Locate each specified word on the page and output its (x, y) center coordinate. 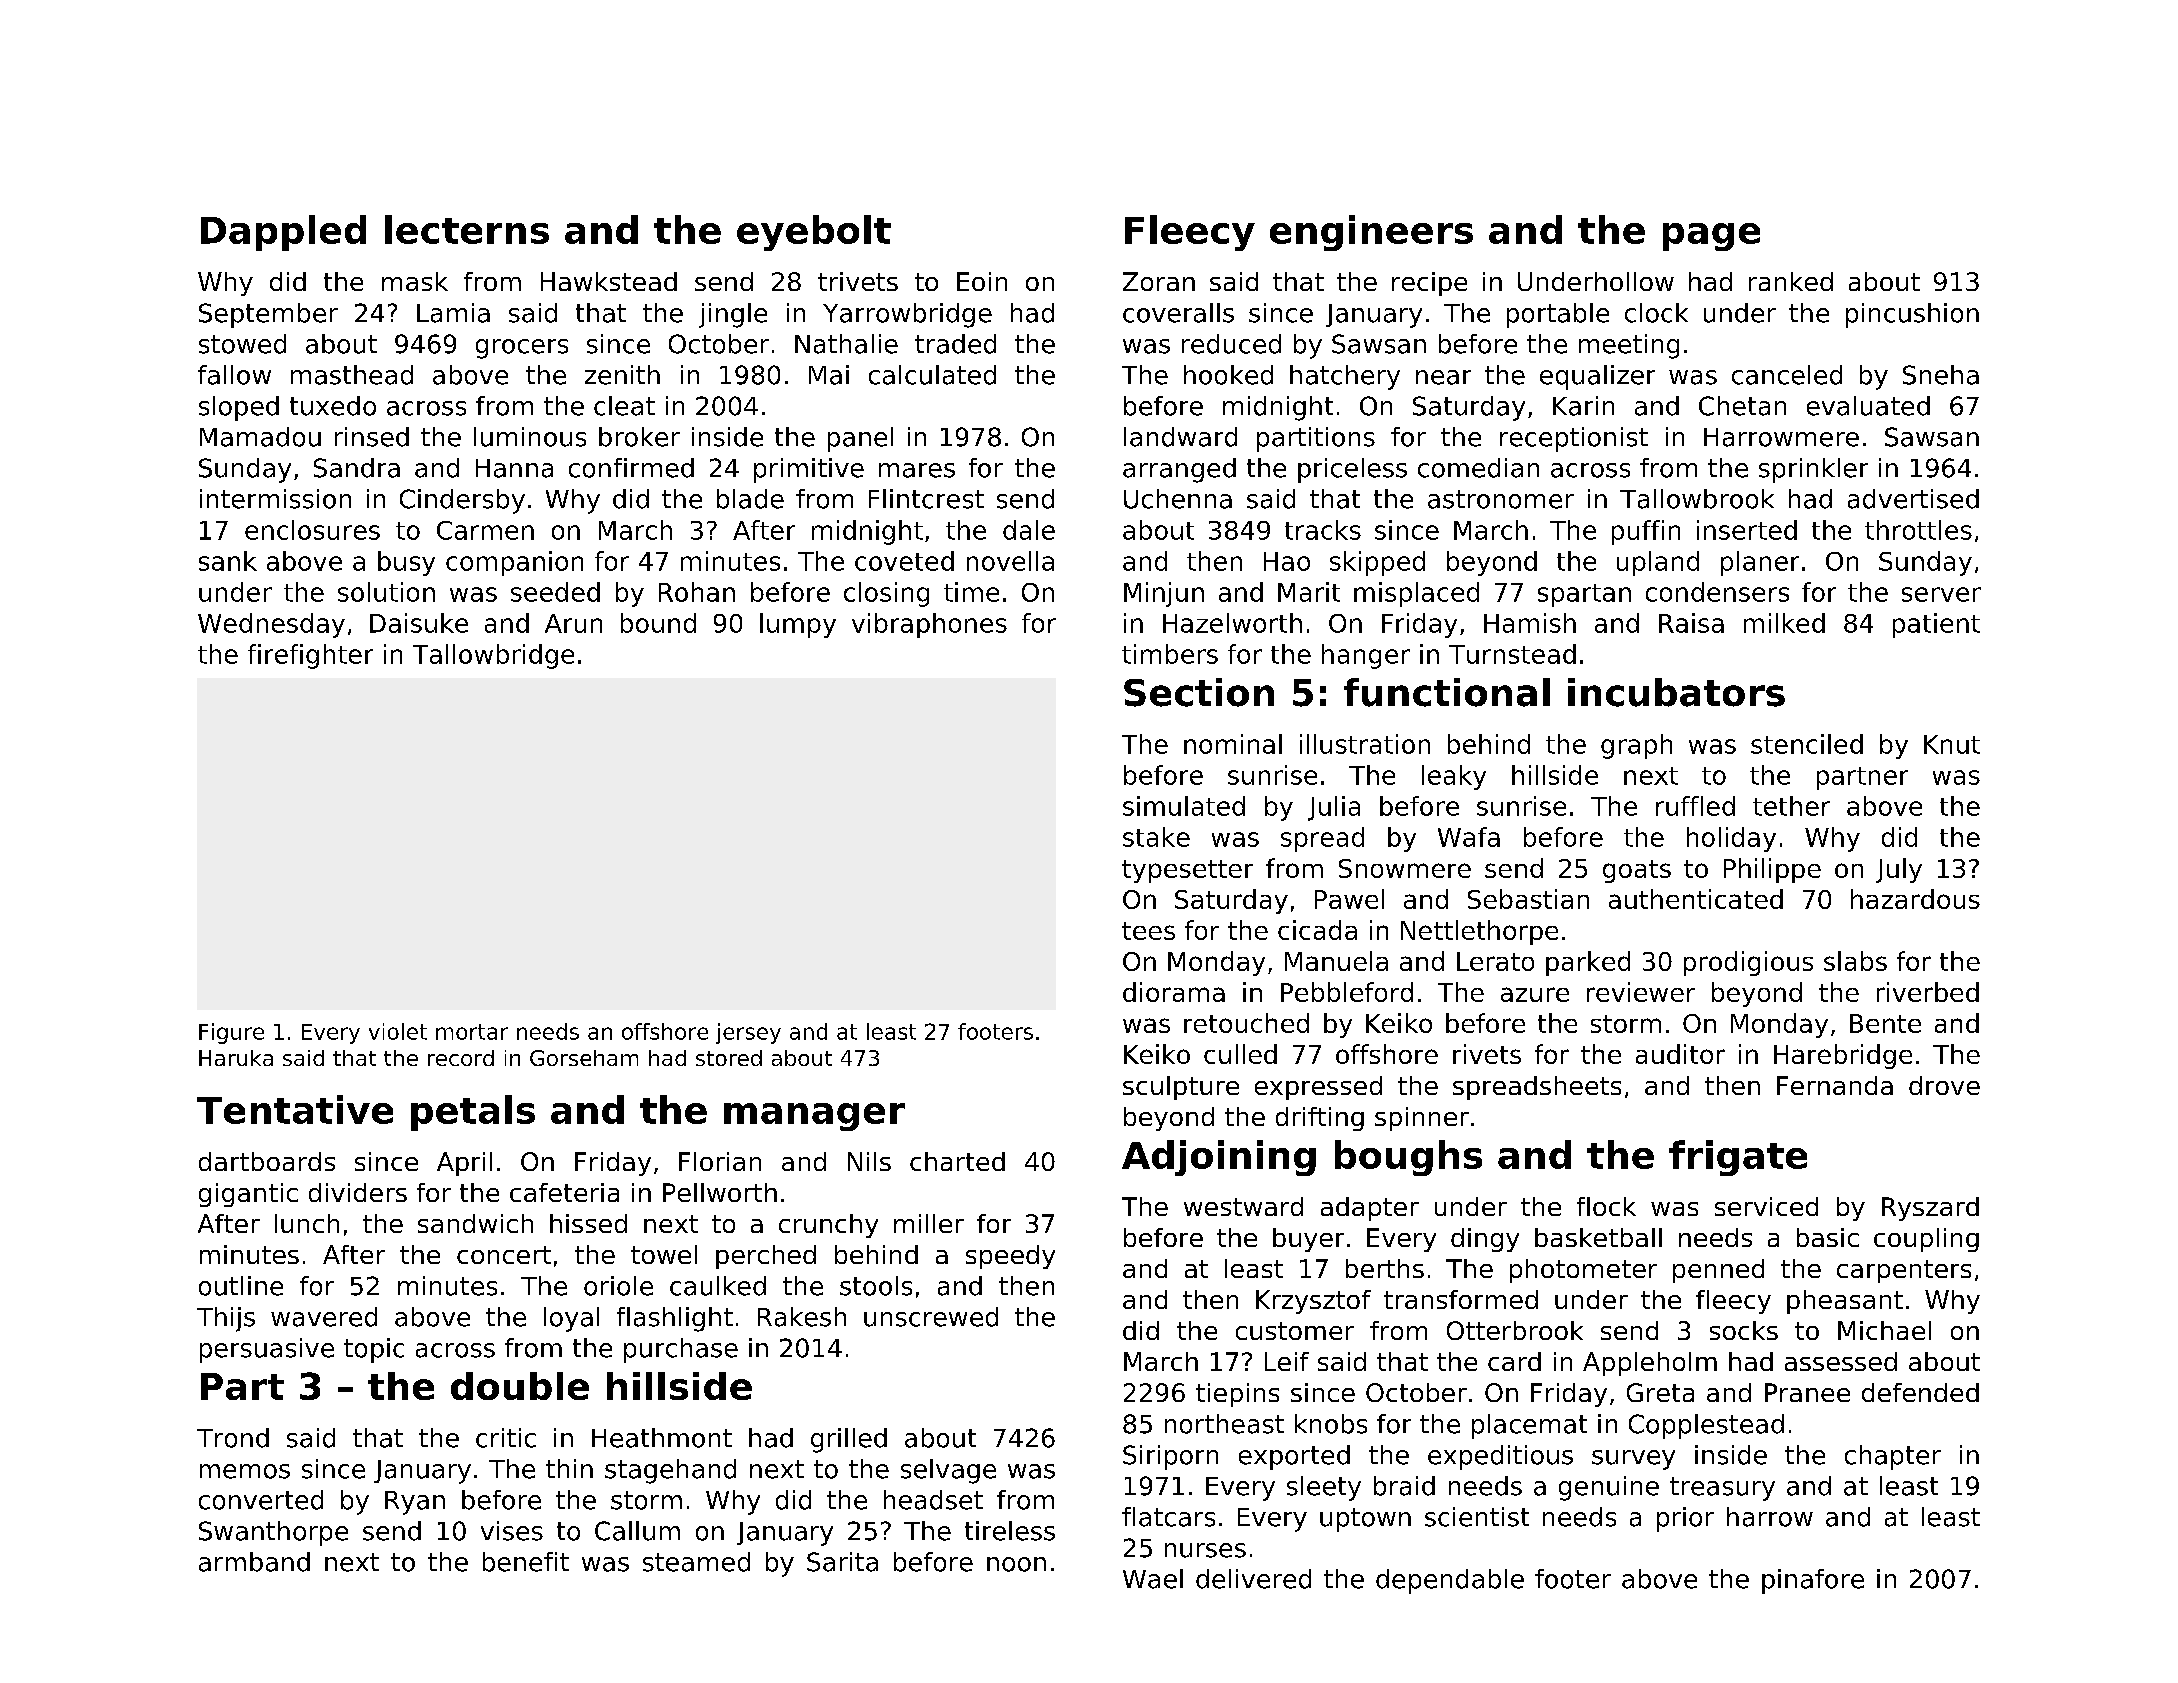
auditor (1680, 1054)
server (1941, 594)
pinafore (1813, 1581)
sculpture (1181, 1088)
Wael (1153, 1579)
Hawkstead (609, 281)
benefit (526, 1562)
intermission (275, 499)
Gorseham (584, 1058)
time (971, 592)
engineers (1371, 233)
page (1711, 237)
